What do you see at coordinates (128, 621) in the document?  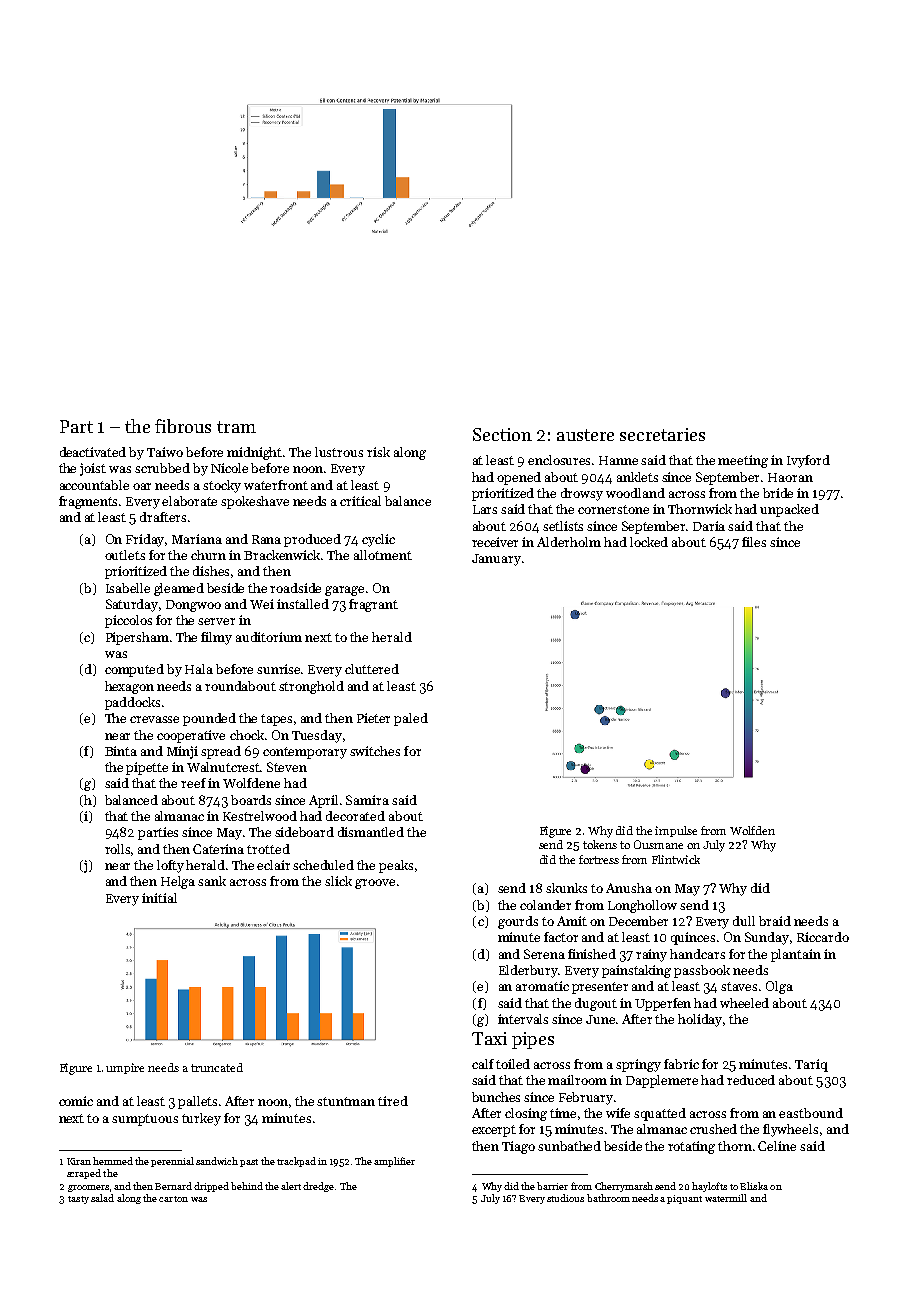 I see `piccolos` at bounding box center [128, 621].
